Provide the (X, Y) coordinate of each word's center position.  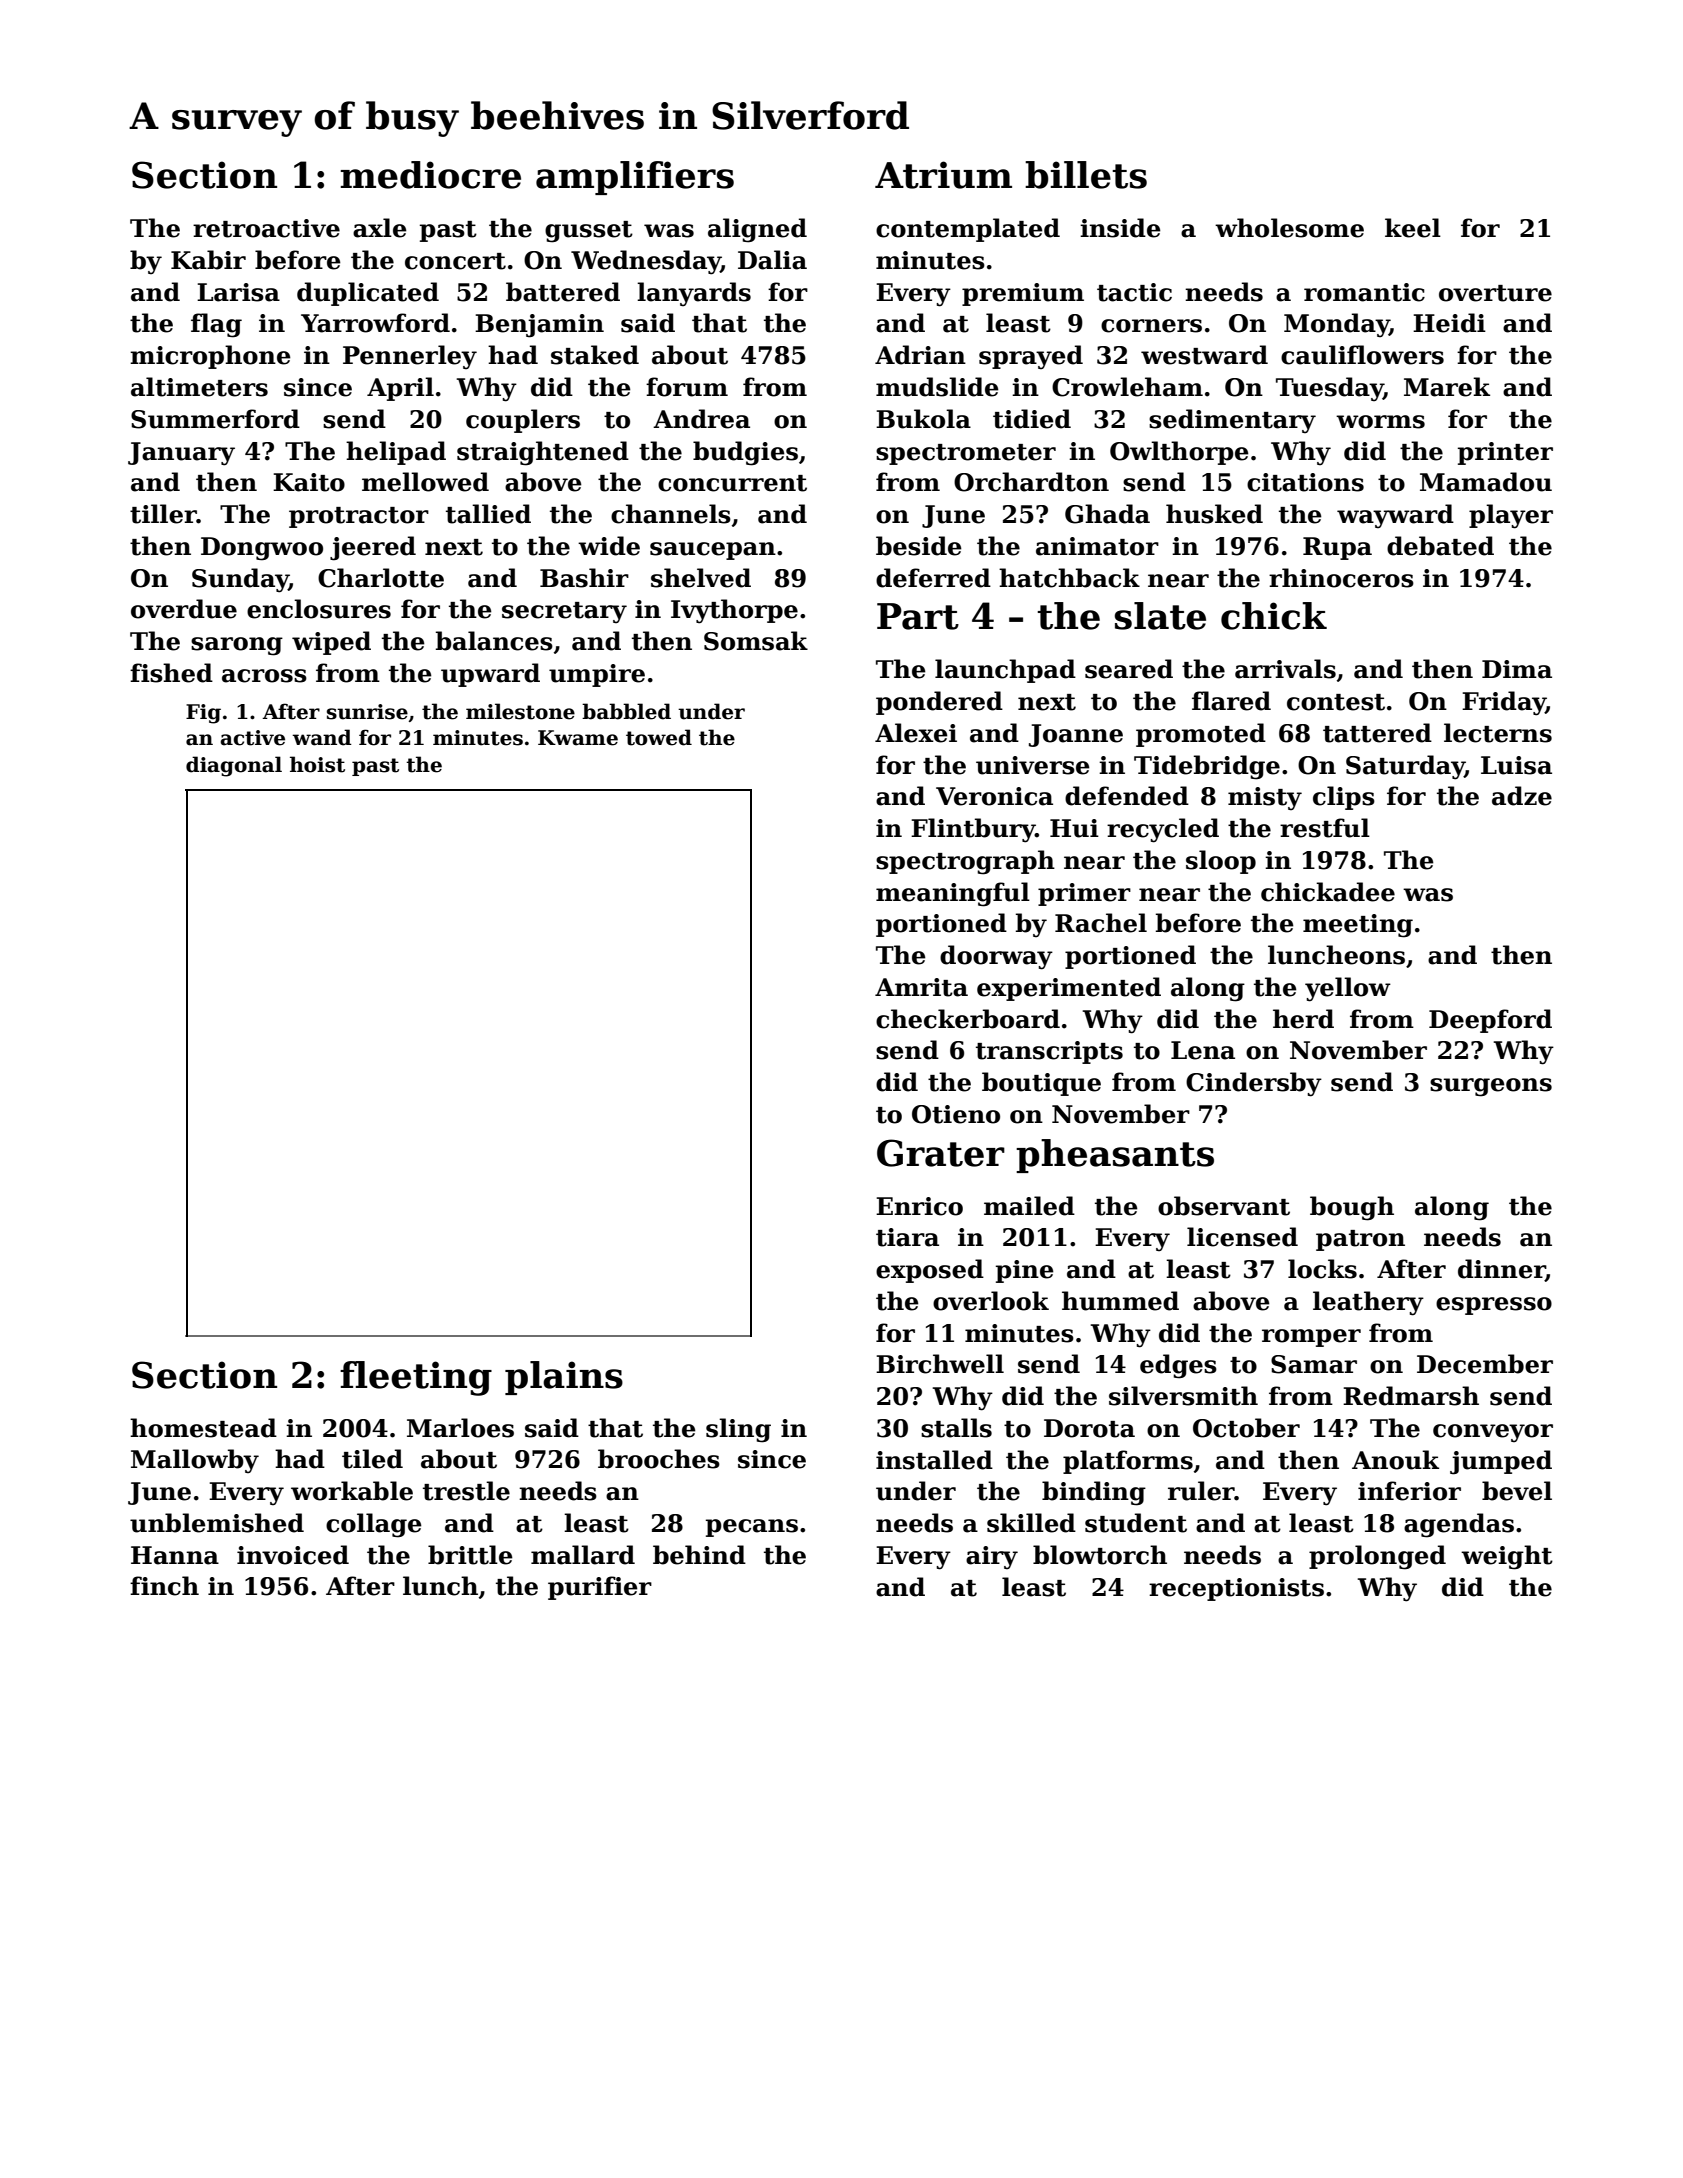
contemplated (968, 230)
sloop (1221, 862)
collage (374, 1525)
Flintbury (973, 830)
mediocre (431, 175)
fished (171, 673)
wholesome (1289, 228)
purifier (600, 1588)
